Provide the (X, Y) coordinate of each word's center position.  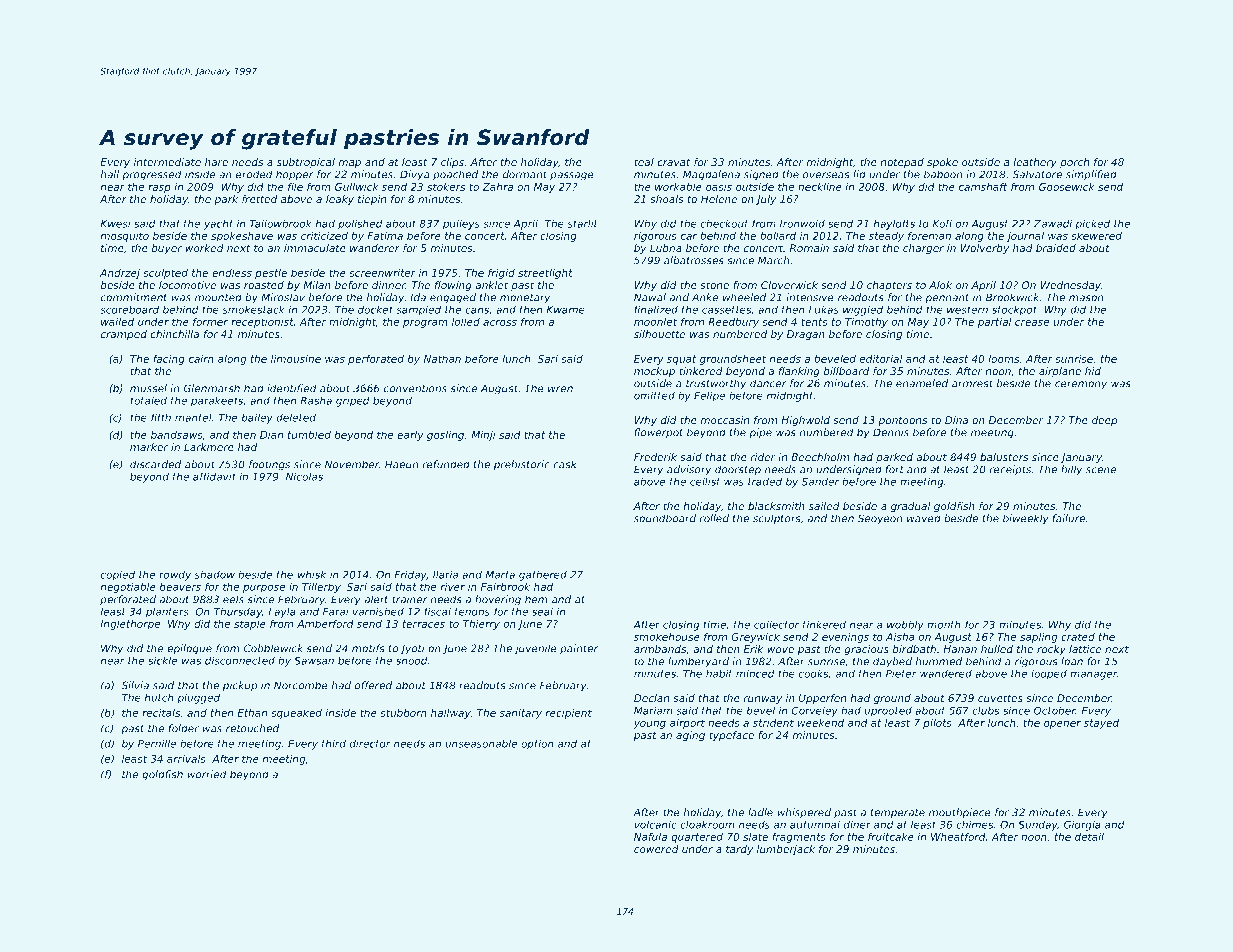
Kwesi (115, 224)
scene (1101, 470)
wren (560, 389)
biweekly (1026, 519)
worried (207, 774)
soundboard (665, 518)
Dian (271, 435)
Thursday (238, 612)
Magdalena (711, 175)
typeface (731, 736)
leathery (1035, 163)
